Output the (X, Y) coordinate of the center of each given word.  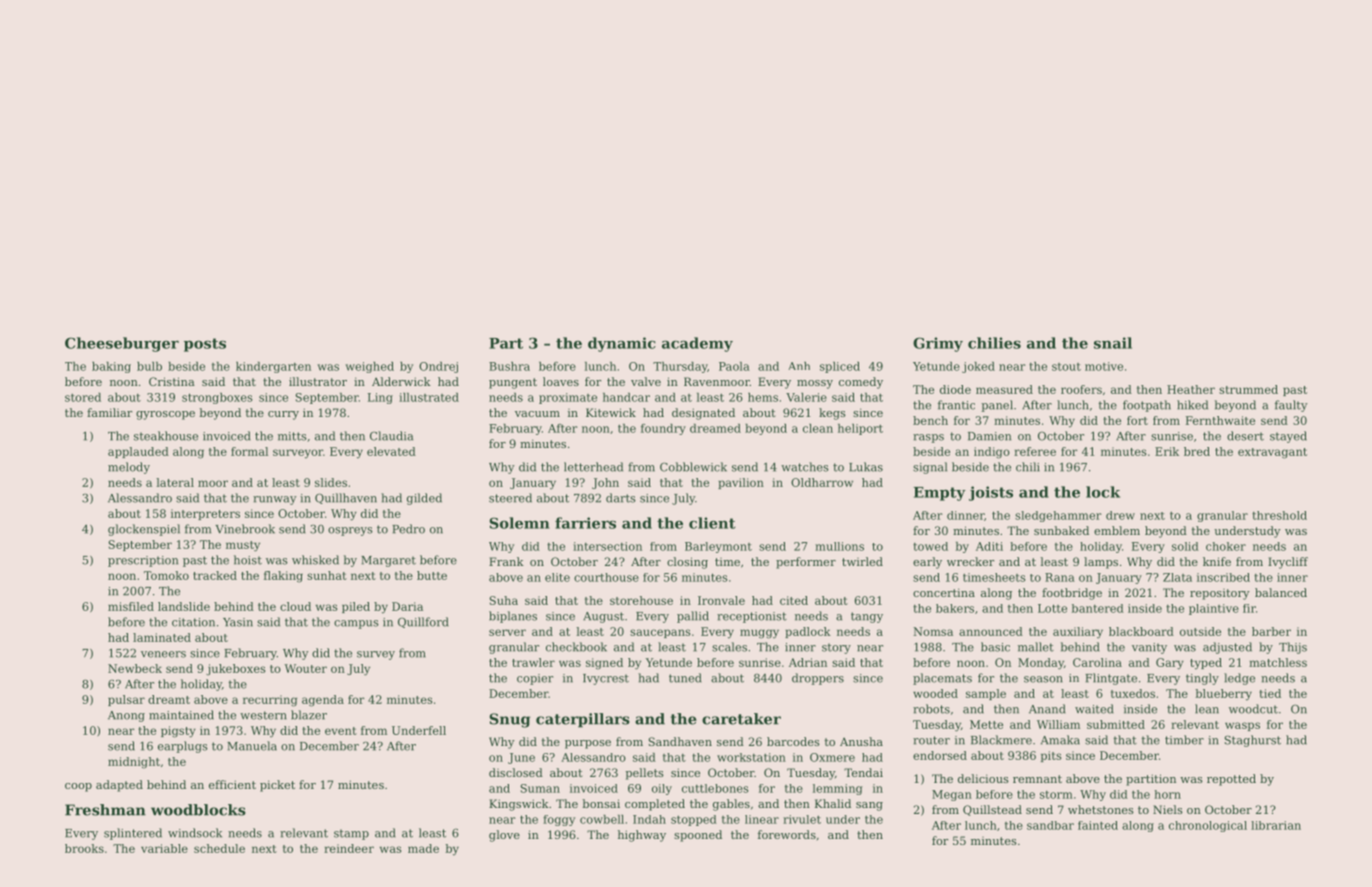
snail (1113, 343)
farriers (585, 523)
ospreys (350, 531)
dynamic (622, 344)
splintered (133, 834)
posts (205, 345)
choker (1226, 546)
